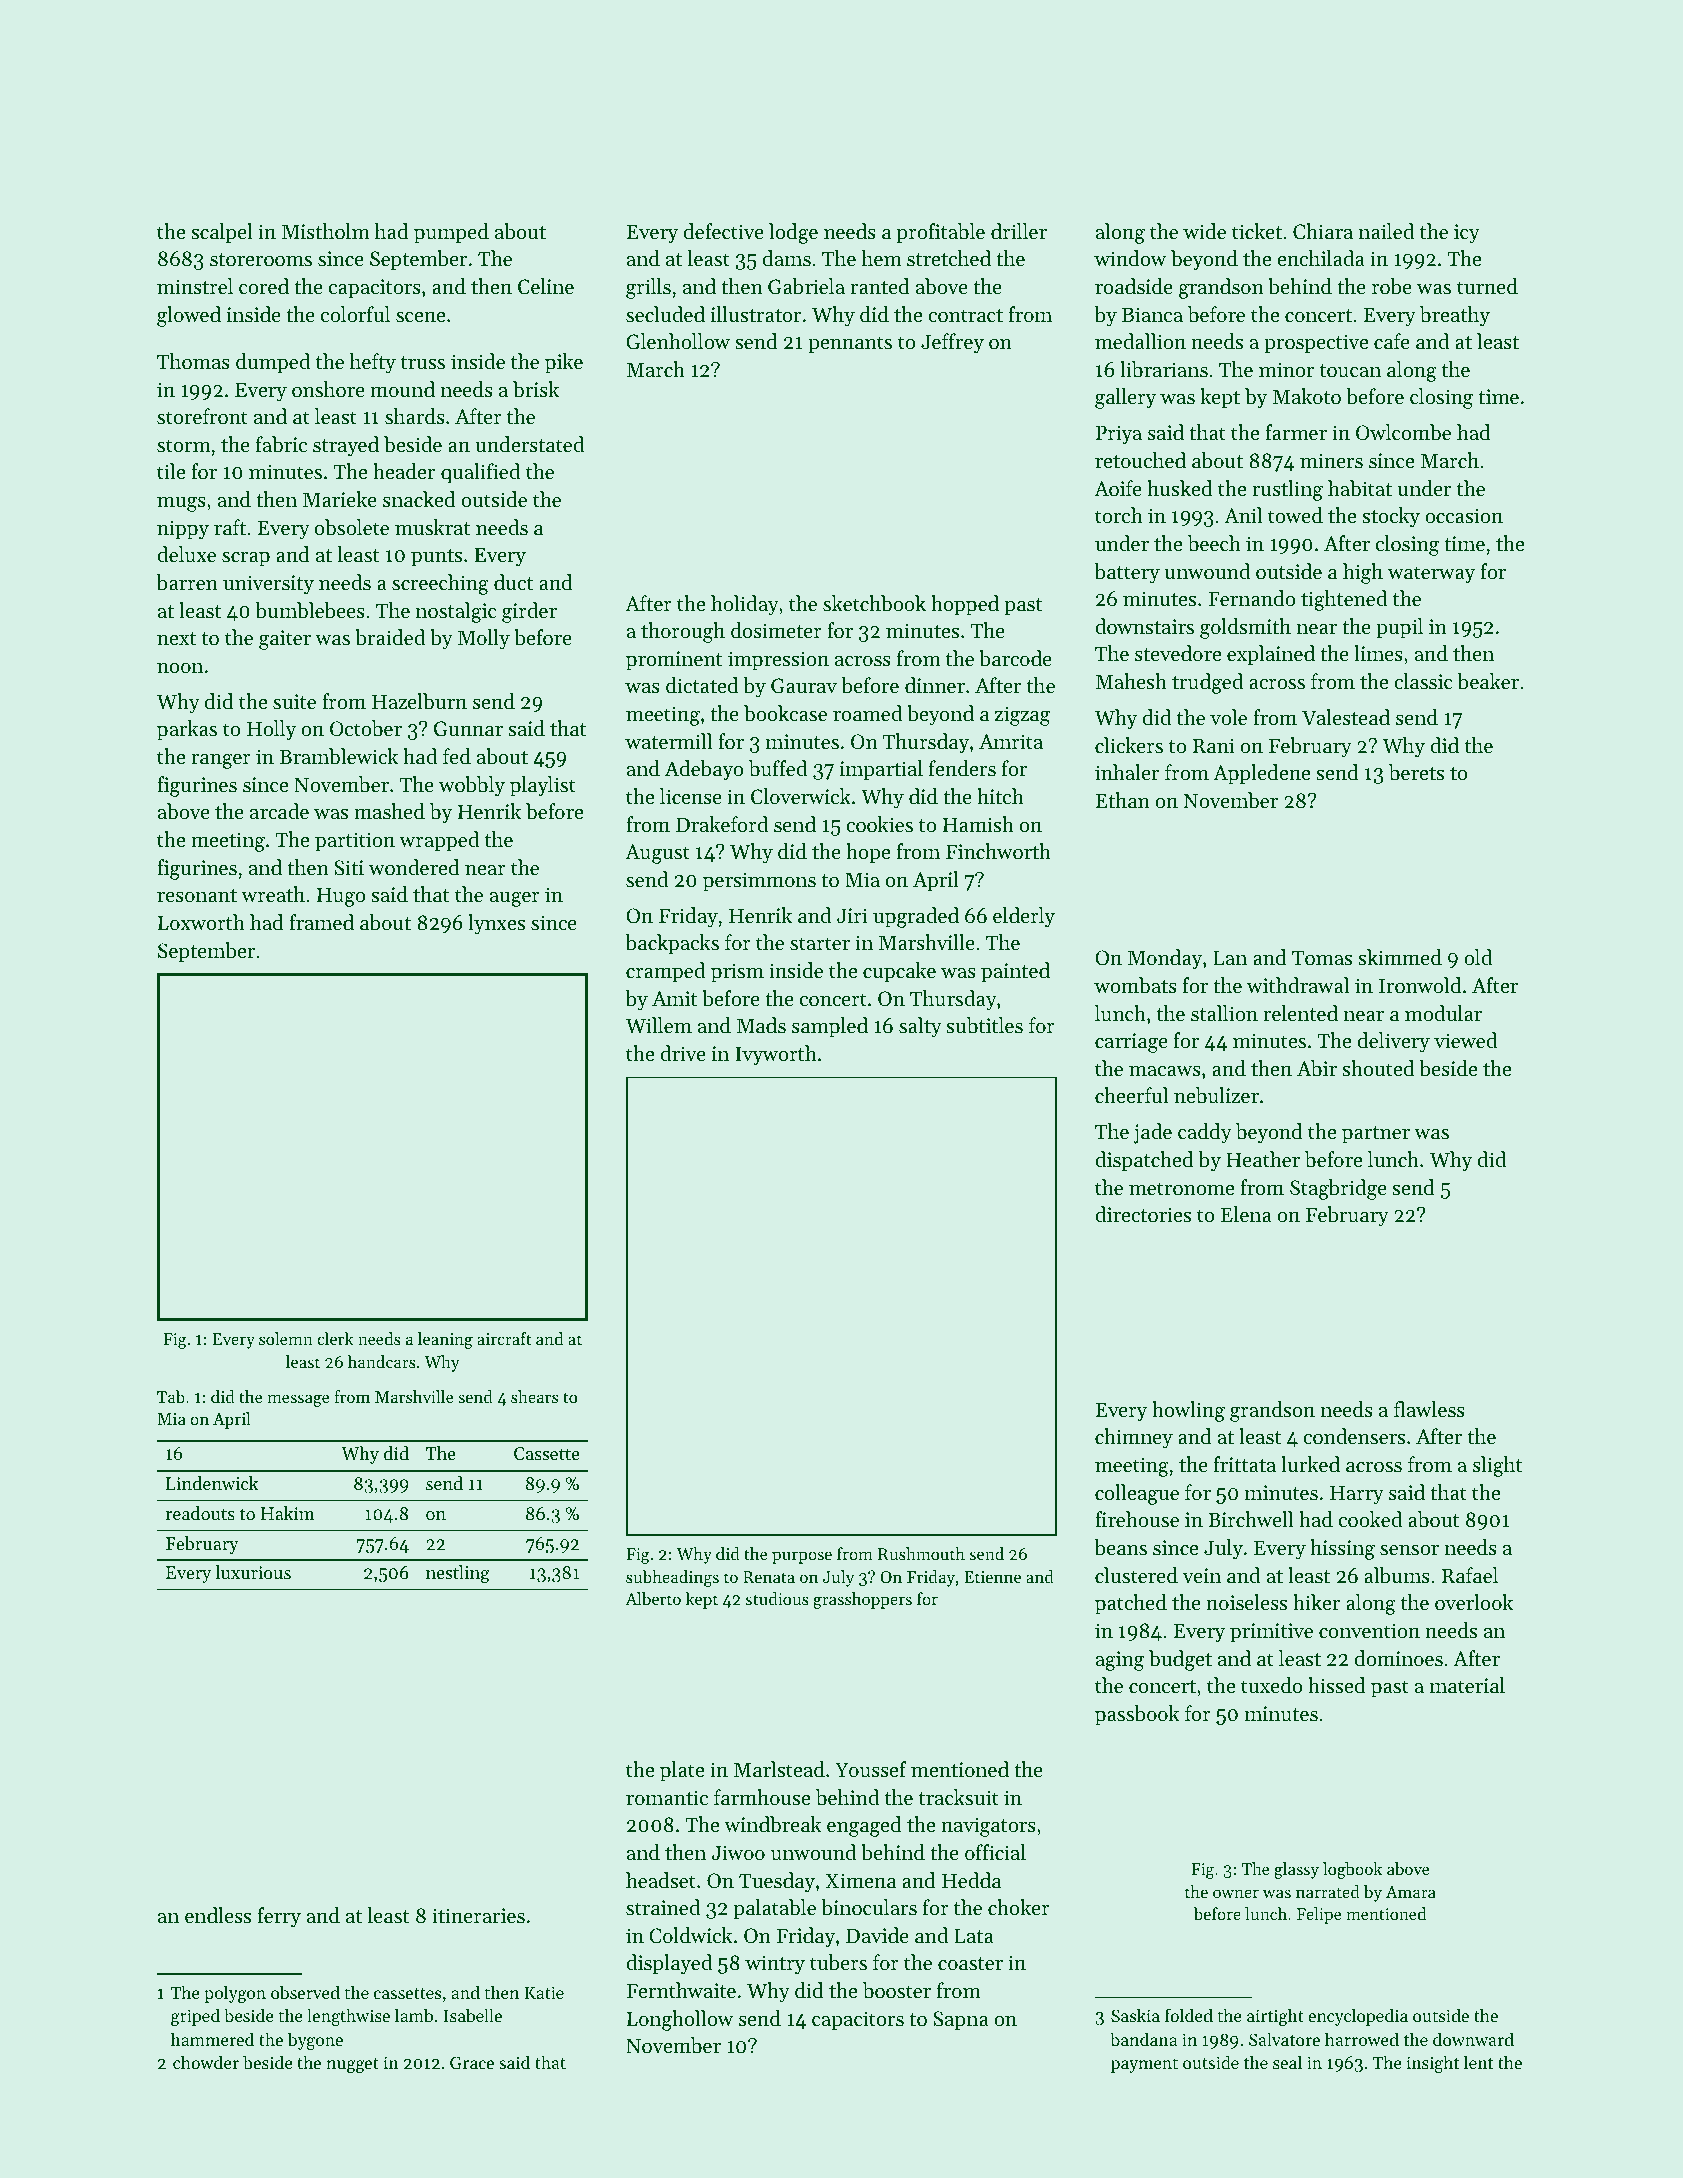 This image has height=2178, width=1683. Describe the element at coordinates (802, 1557) in the image. I see `purpose` at that location.
